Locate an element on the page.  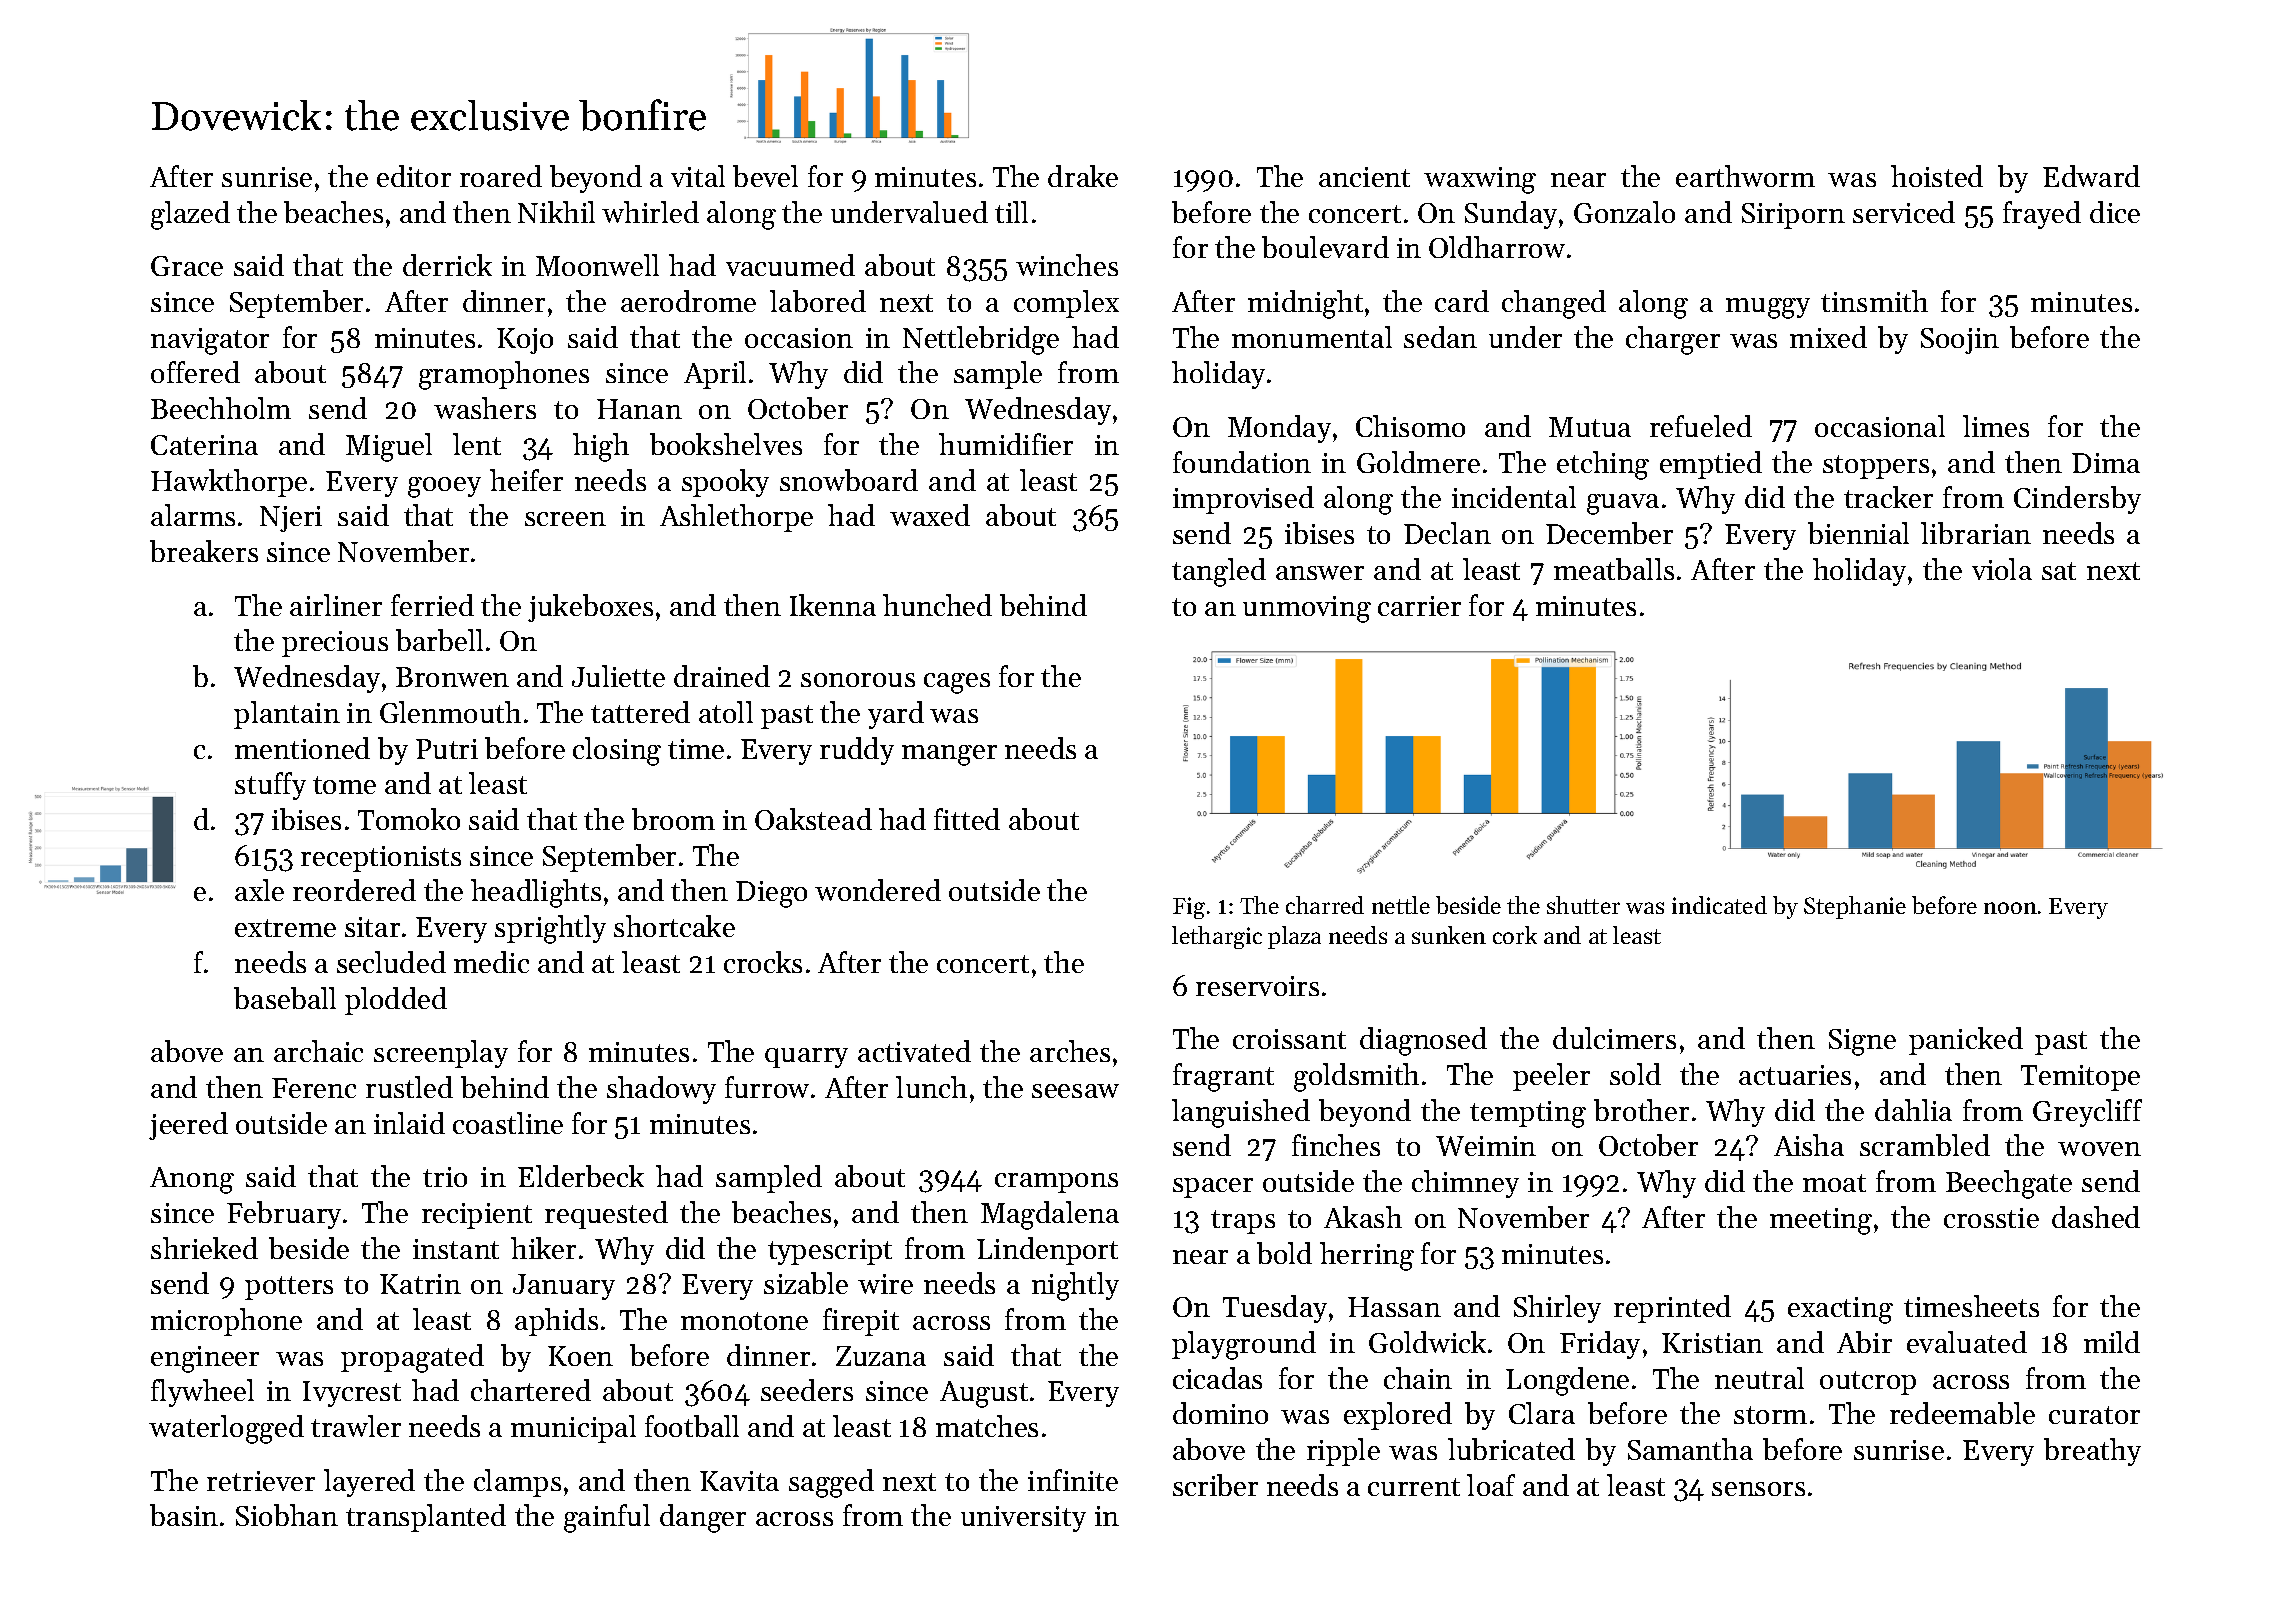
microphone is located at coordinates (226, 1322).
